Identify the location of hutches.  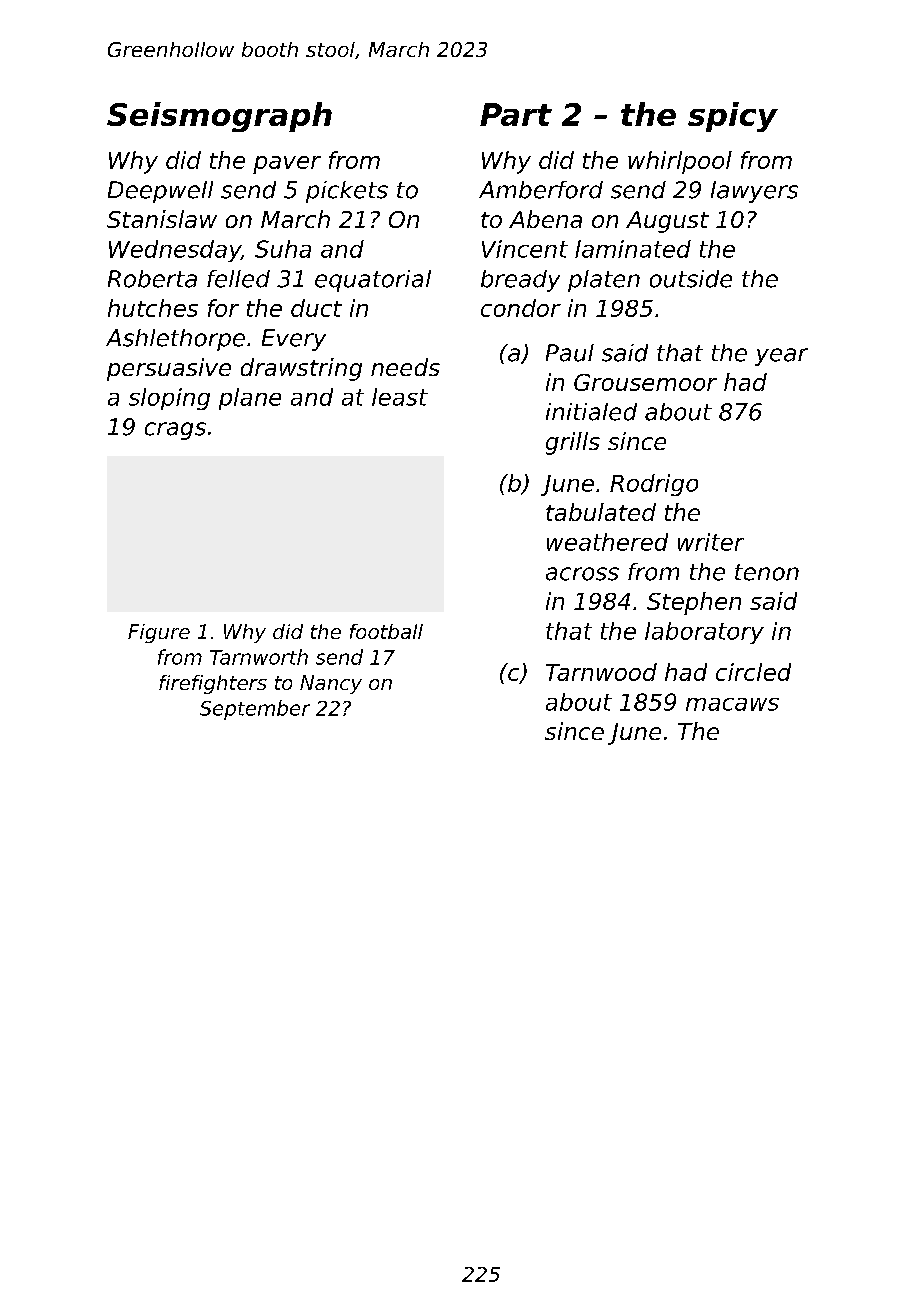
(153, 308).
